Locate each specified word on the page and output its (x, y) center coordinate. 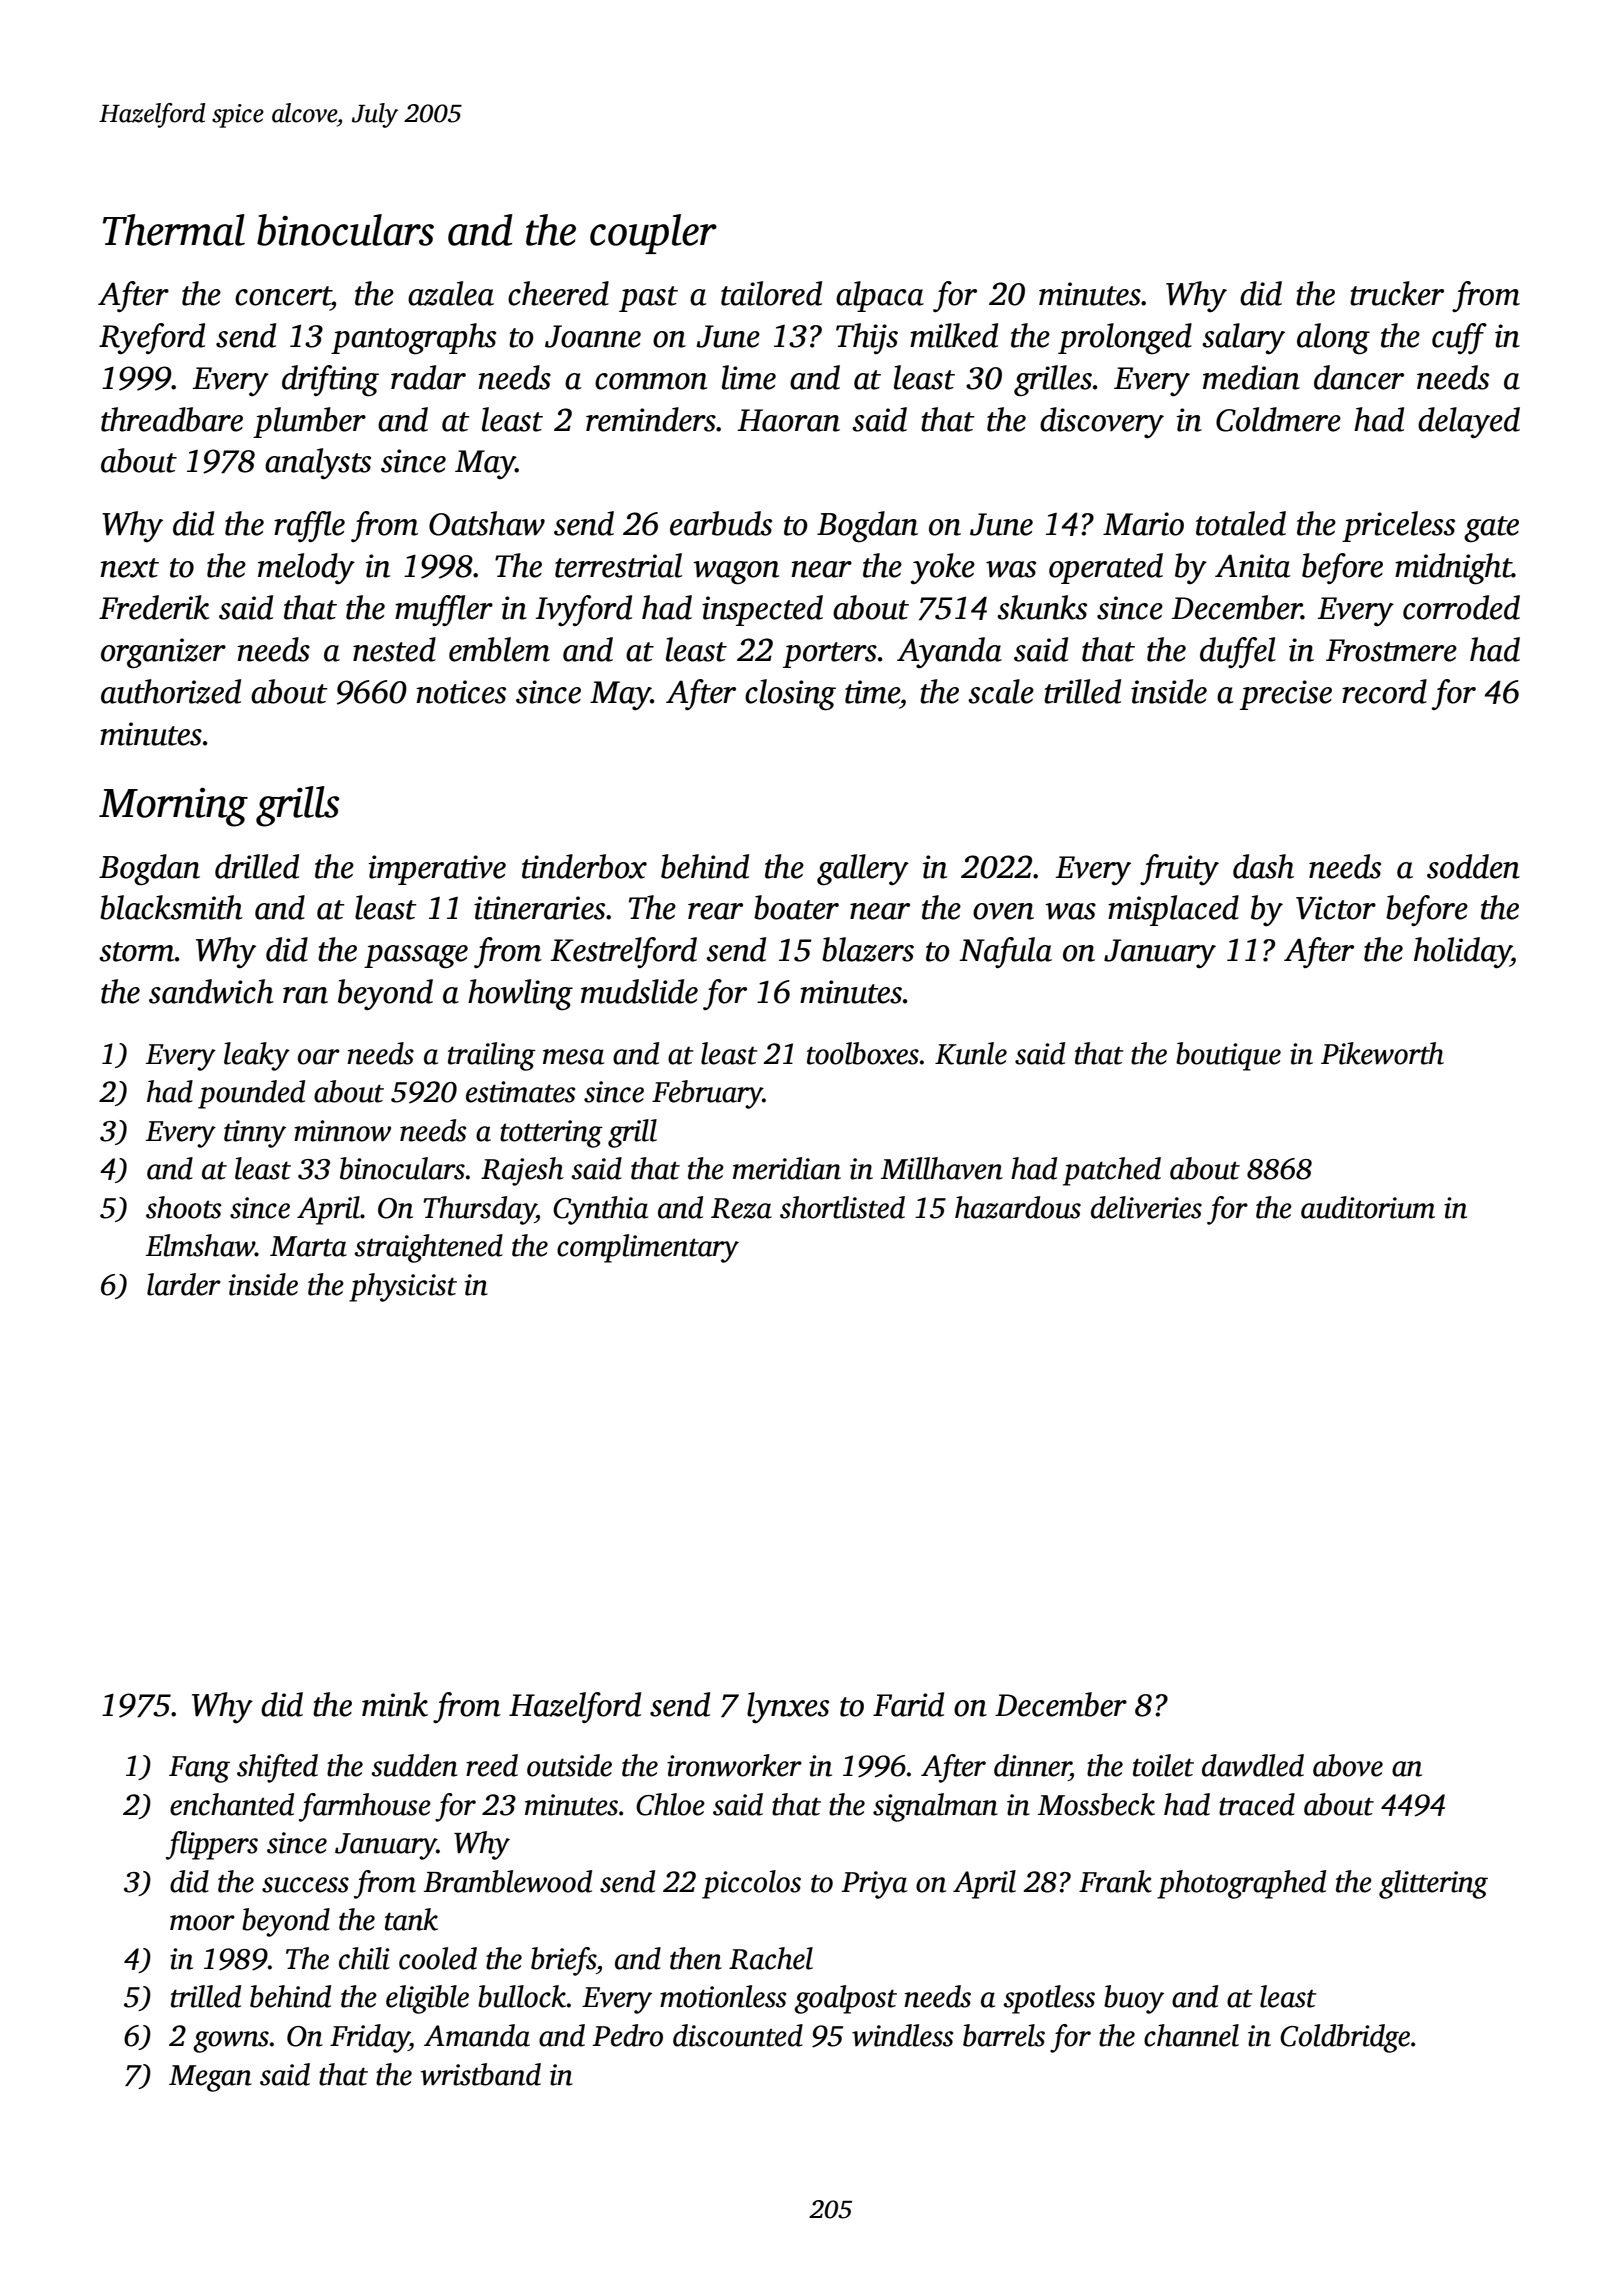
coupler (653, 234)
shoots (184, 1207)
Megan (210, 2078)
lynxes (788, 1707)
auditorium (1368, 1207)
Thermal (174, 230)
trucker (1397, 293)
